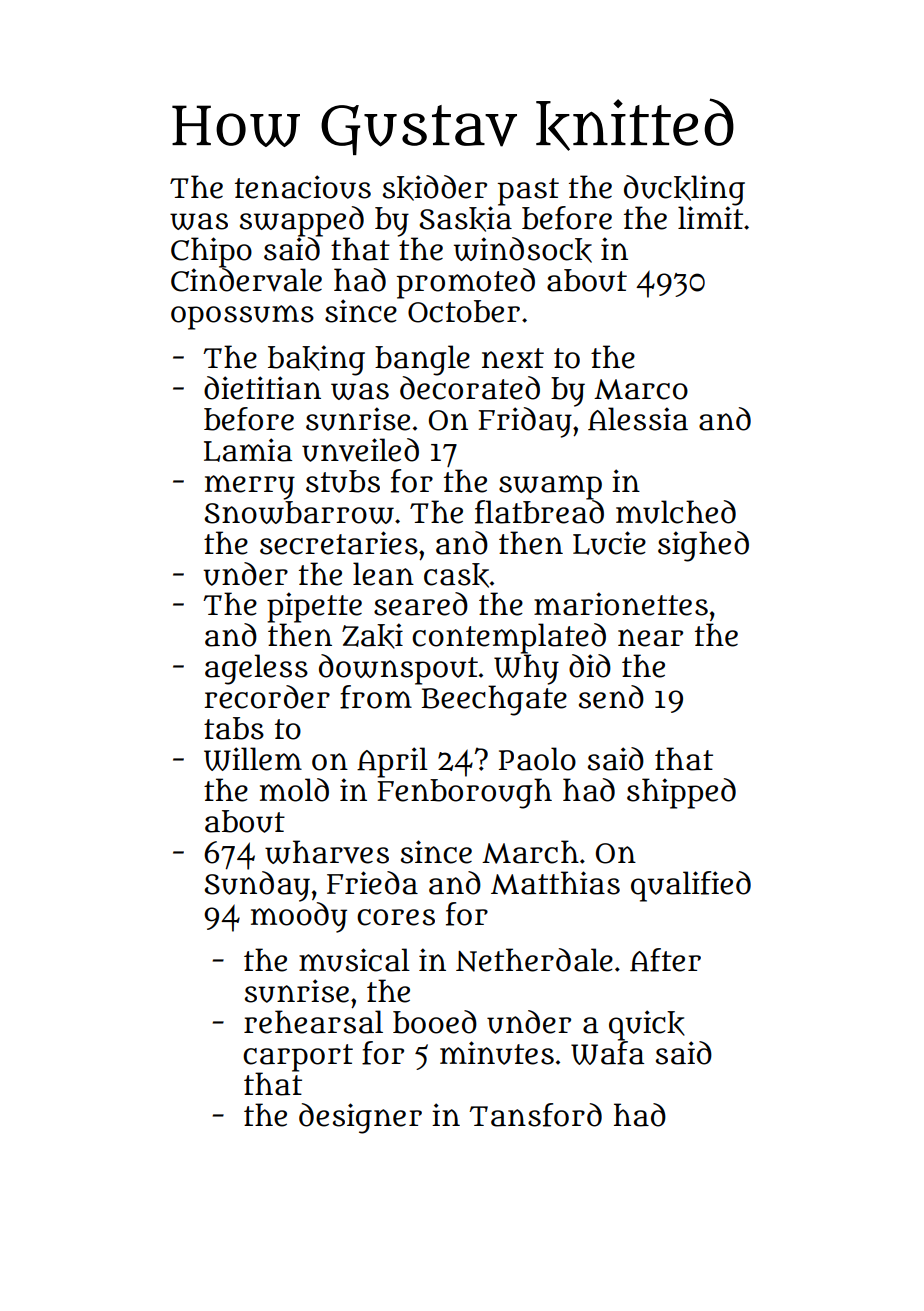 This document has width=924, height=1311. Describe the element at coordinates (435, 1022) in the document. I see `booed` at that location.
